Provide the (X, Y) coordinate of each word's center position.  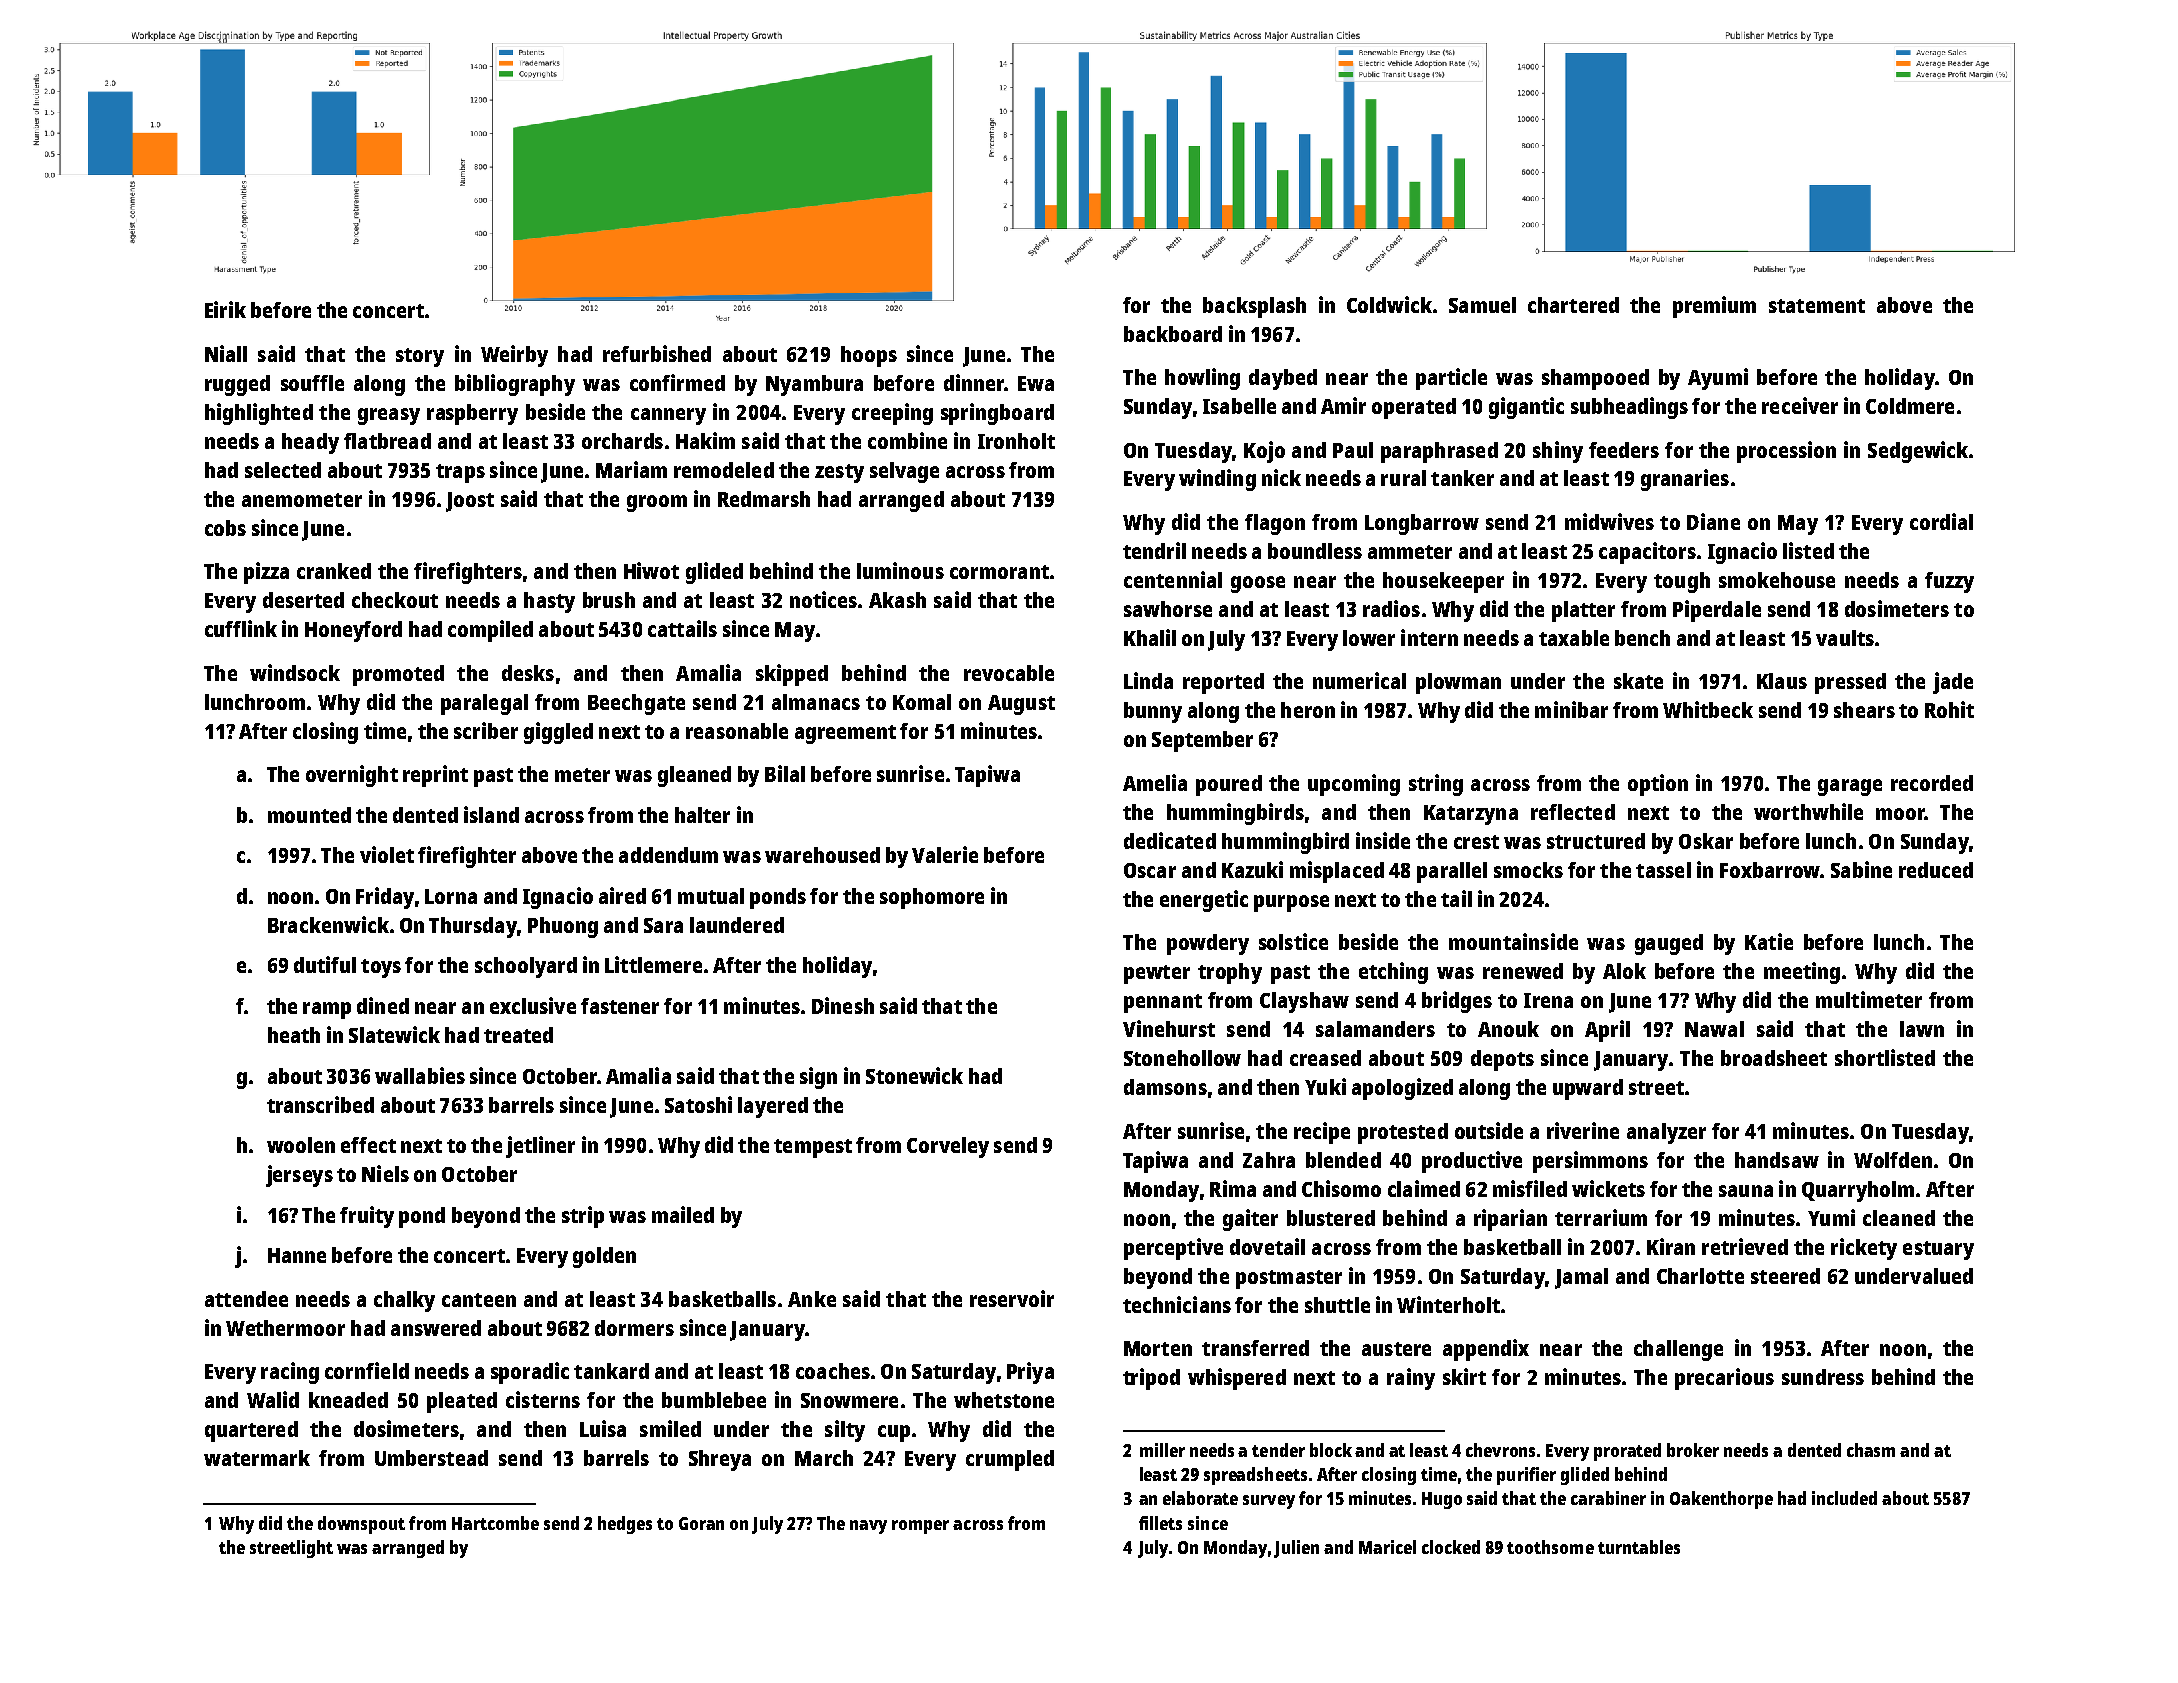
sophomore (932, 898)
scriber (486, 730)
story (420, 357)
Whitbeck (1708, 709)
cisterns (543, 1399)
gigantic (1526, 408)
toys (381, 968)
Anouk (1508, 1029)
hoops (869, 356)
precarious (1724, 1379)
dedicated (1170, 840)
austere (1396, 1349)
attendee (246, 1299)
